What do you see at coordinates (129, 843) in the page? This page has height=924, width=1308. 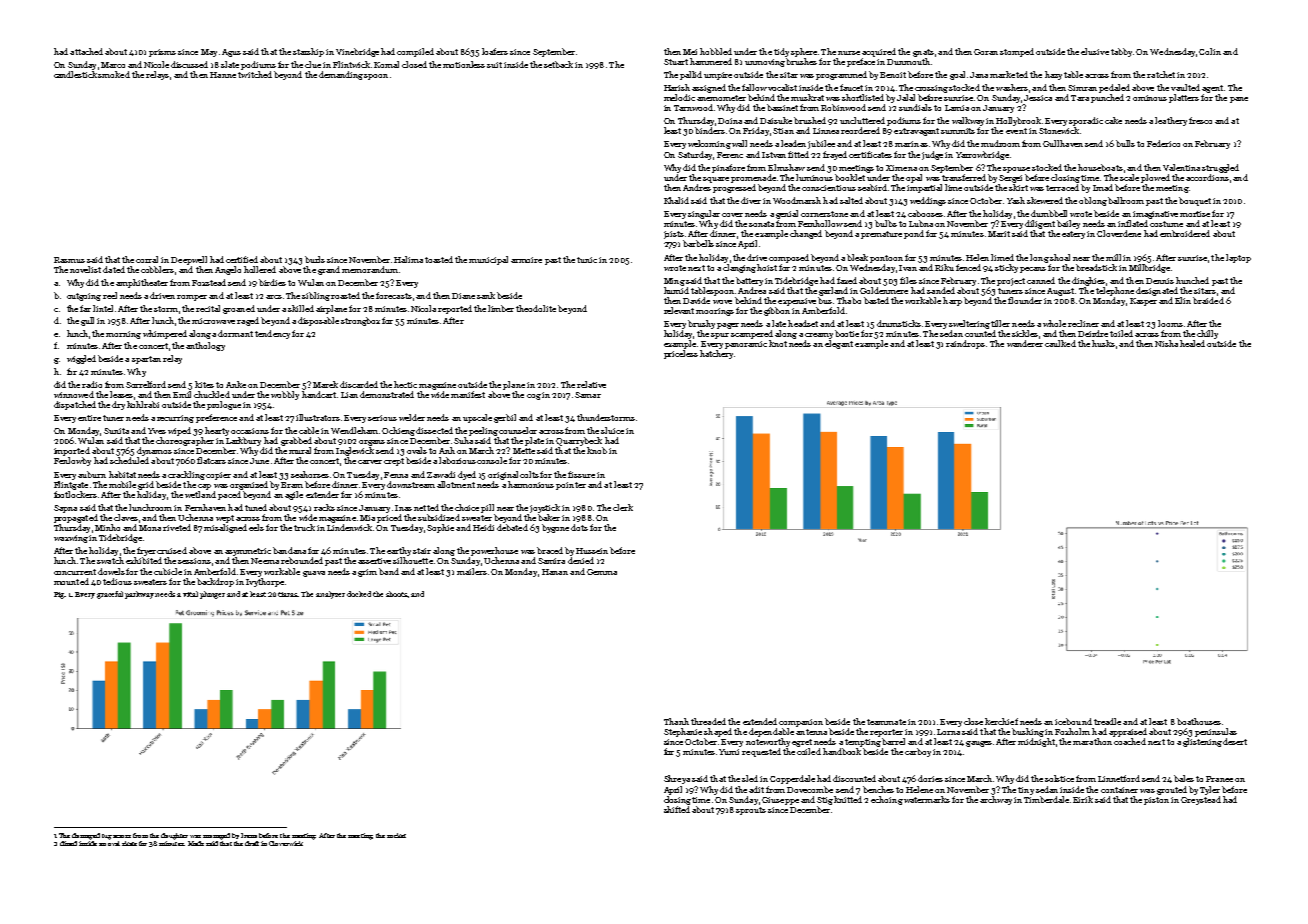 I see `skate` at bounding box center [129, 843].
